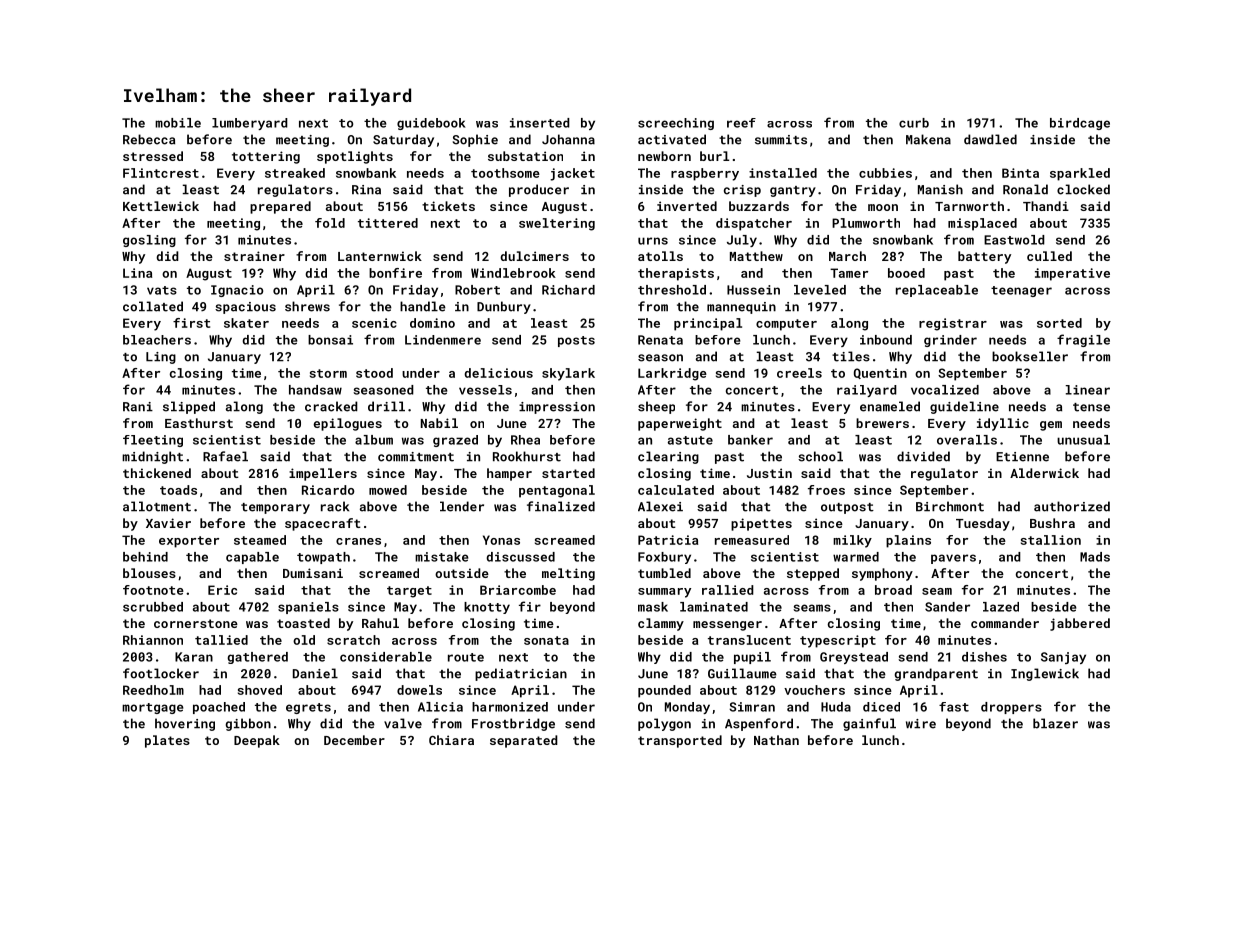  What do you see at coordinates (1051, 540) in the screenshot?
I see `stallion` at bounding box center [1051, 540].
